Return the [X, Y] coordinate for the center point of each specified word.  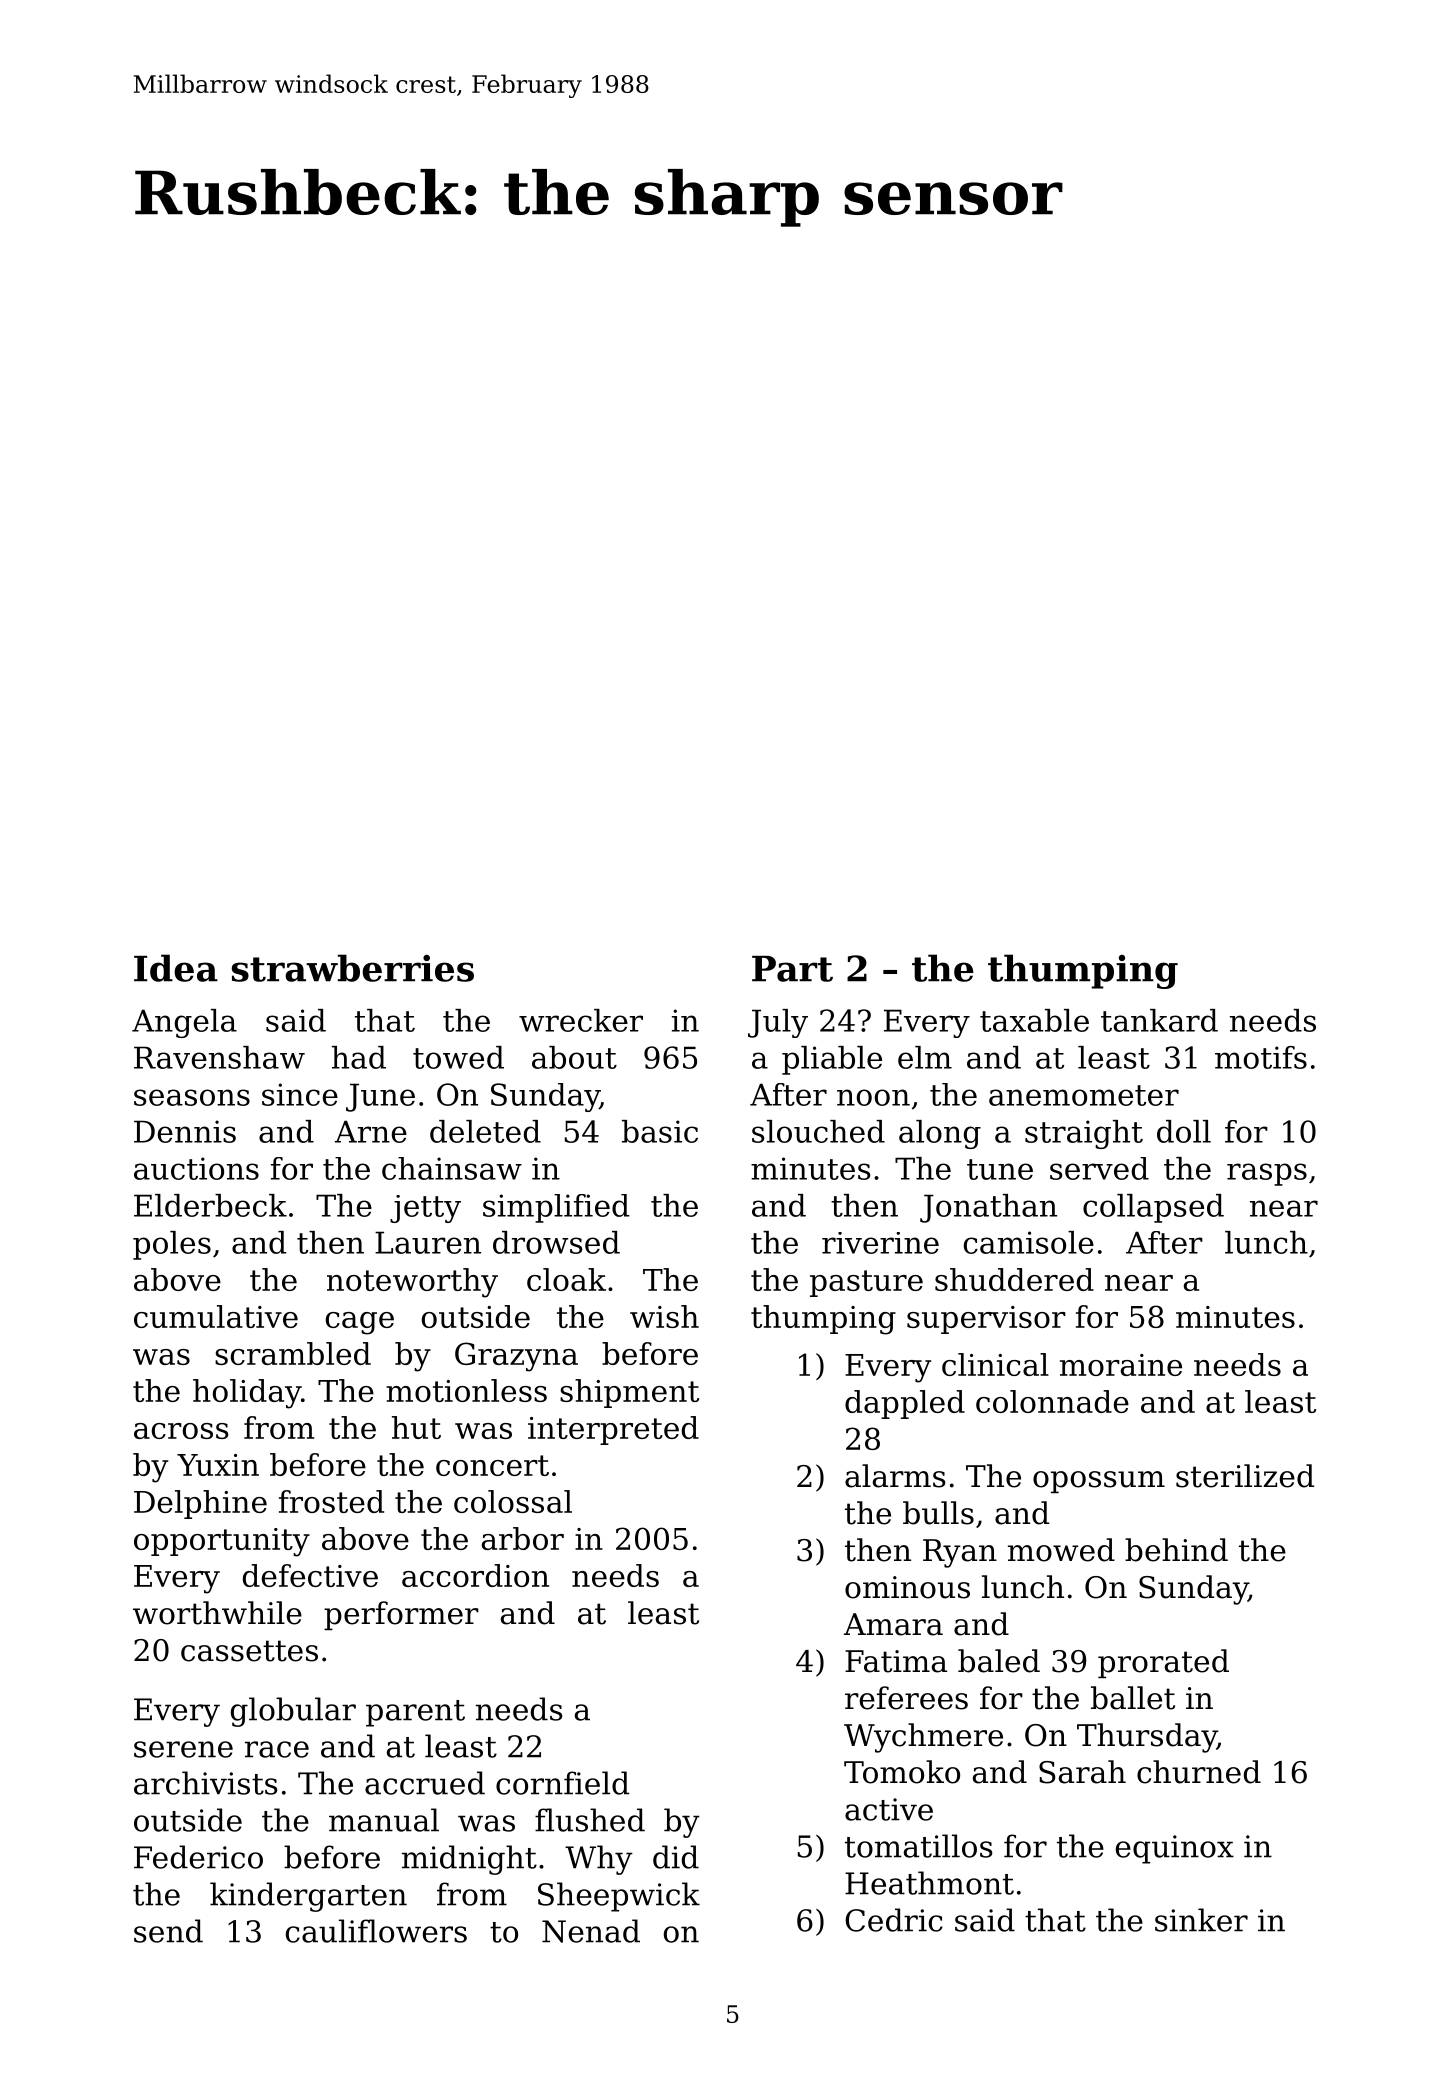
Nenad [591, 1931]
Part [792, 969]
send [168, 1931]
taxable [1034, 1020]
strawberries [353, 968]
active [889, 1809]
